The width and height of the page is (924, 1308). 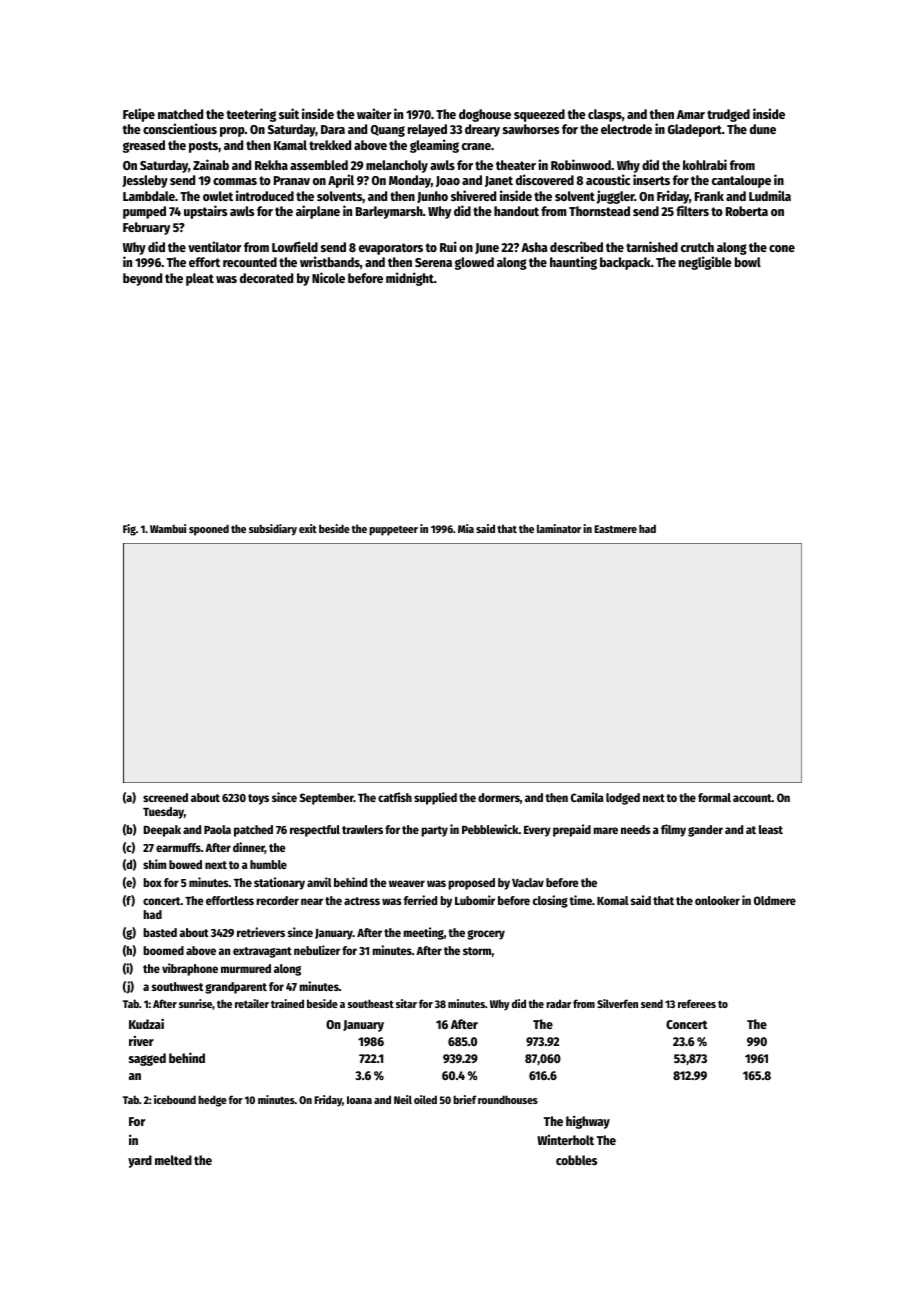 I want to click on trudged, so click(x=728, y=115).
